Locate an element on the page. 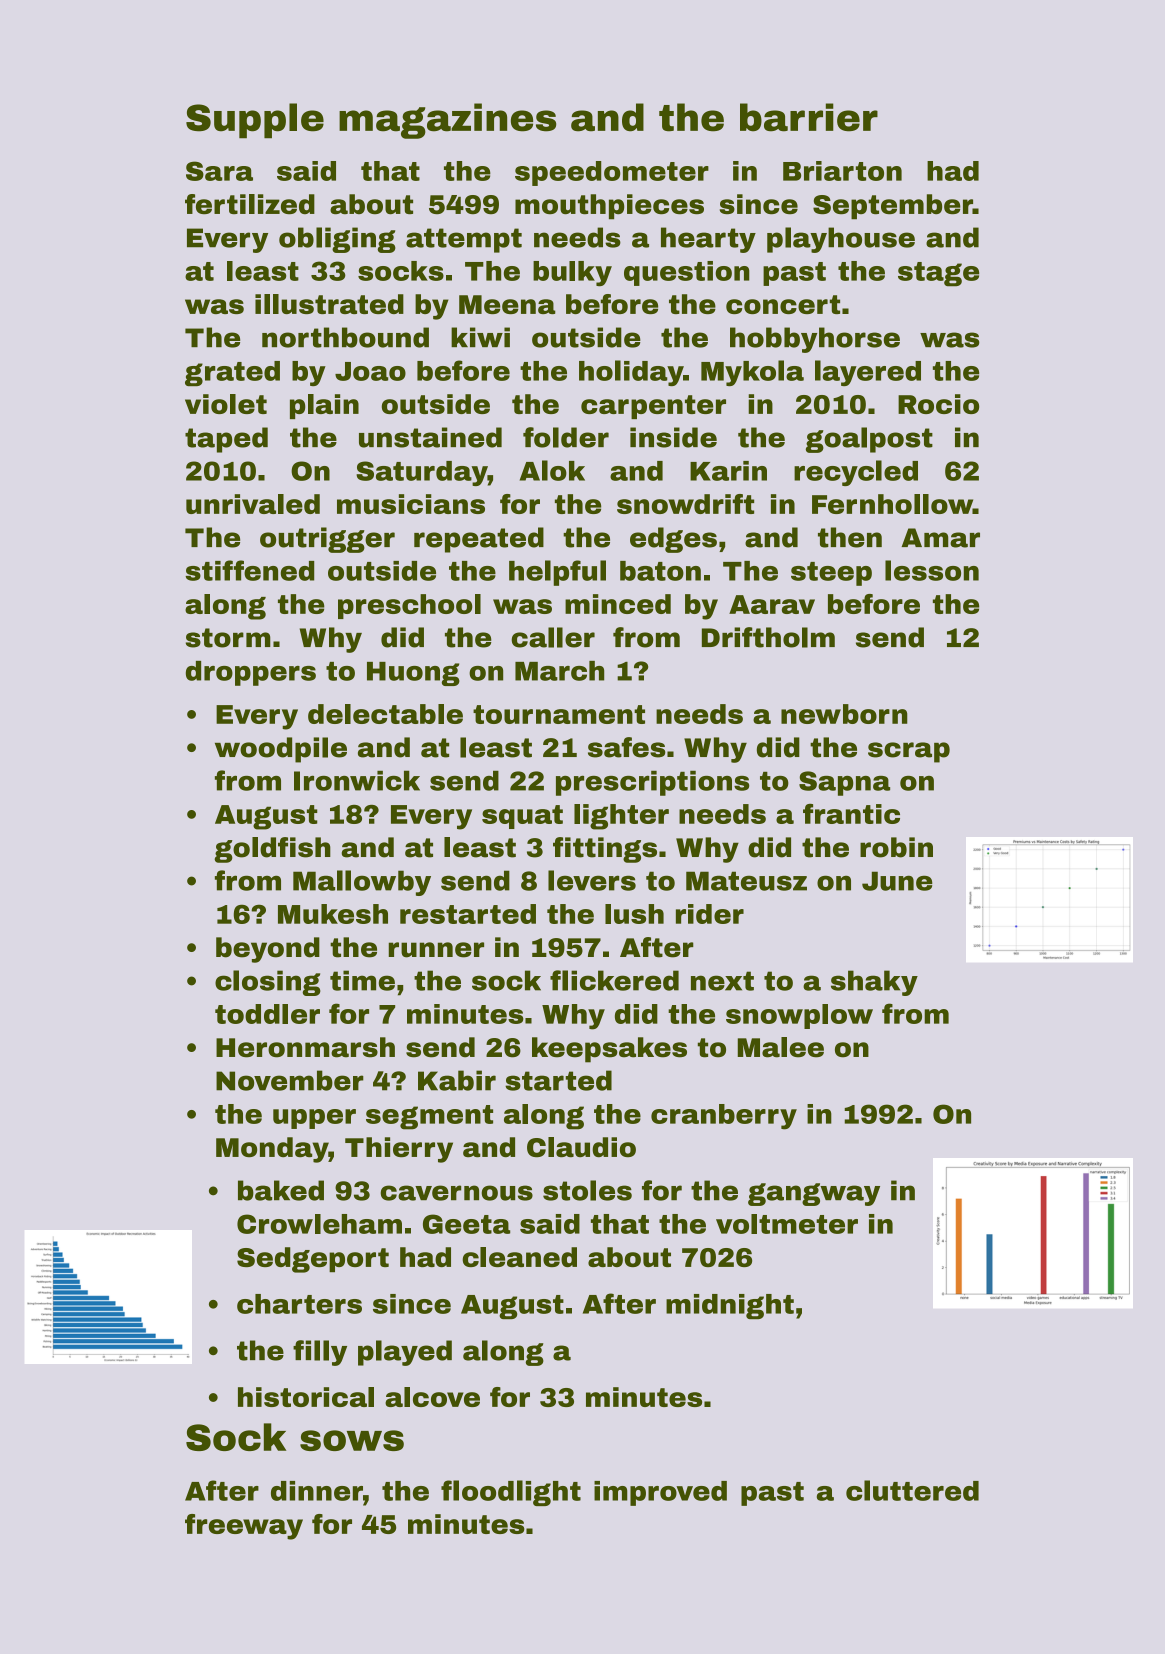 The height and width of the image is (1654, 1165). safes is located at coordinates (627, 747).
